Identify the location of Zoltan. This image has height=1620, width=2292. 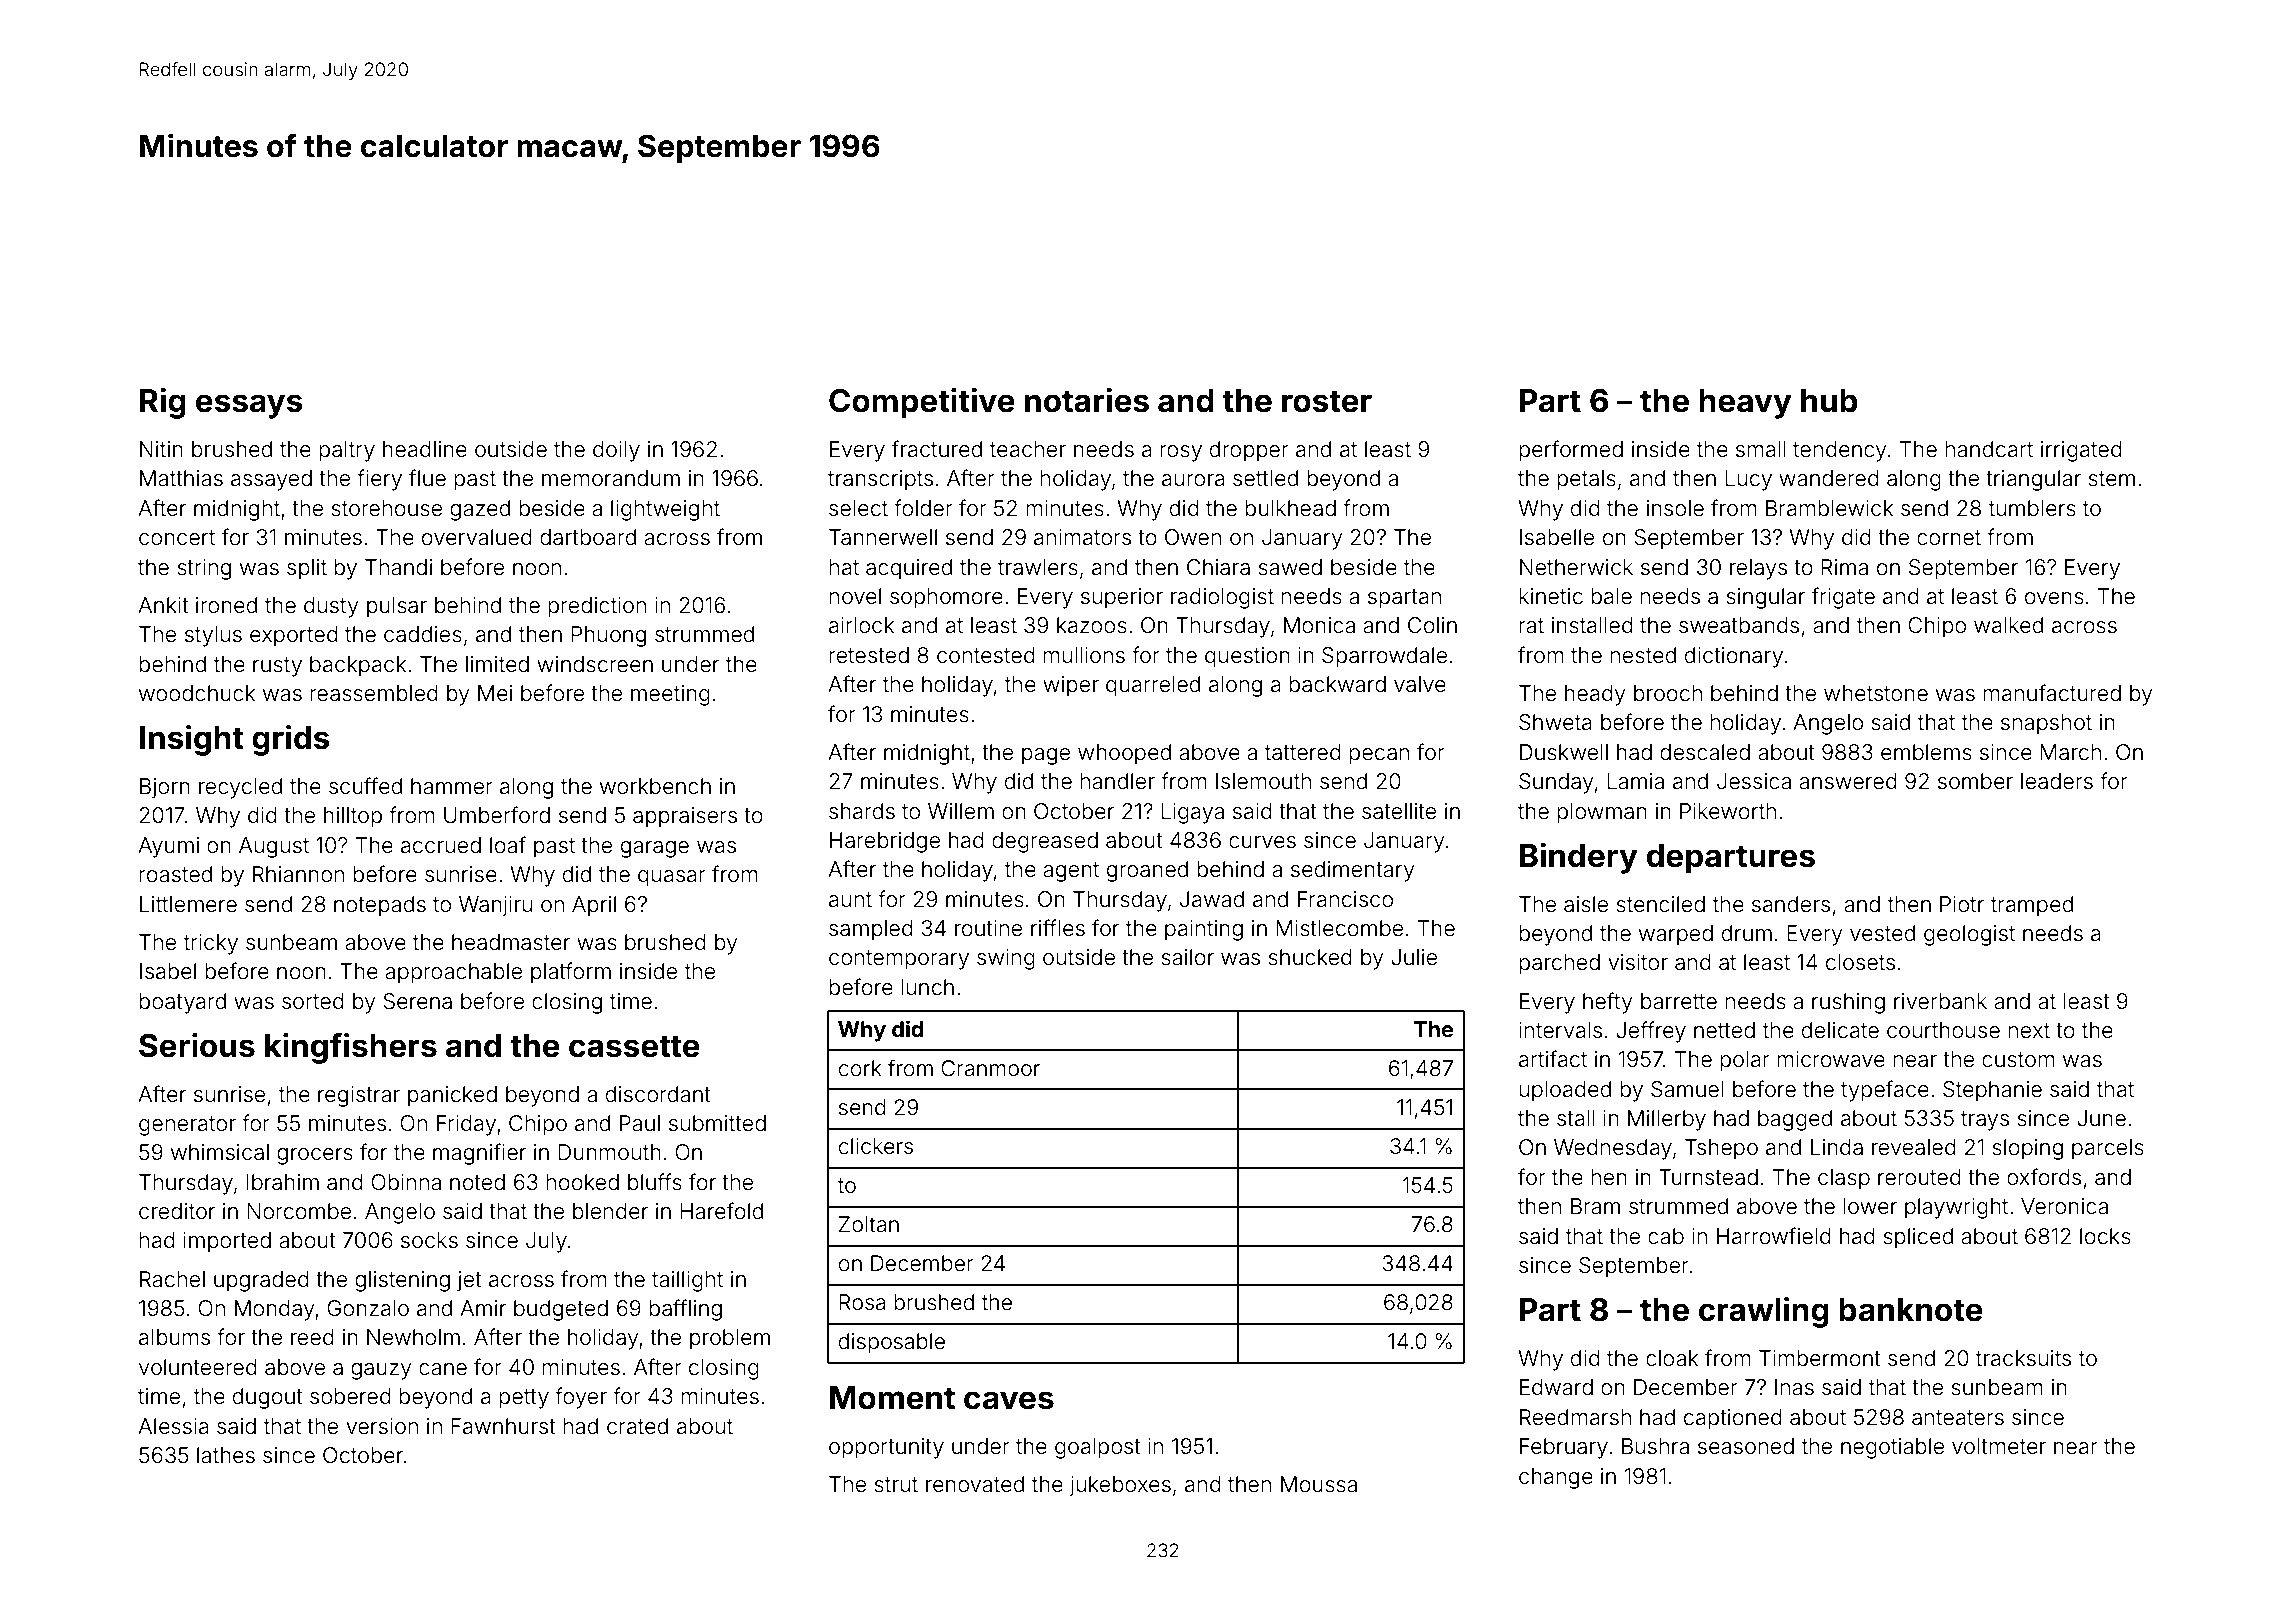
(869, 1224).
